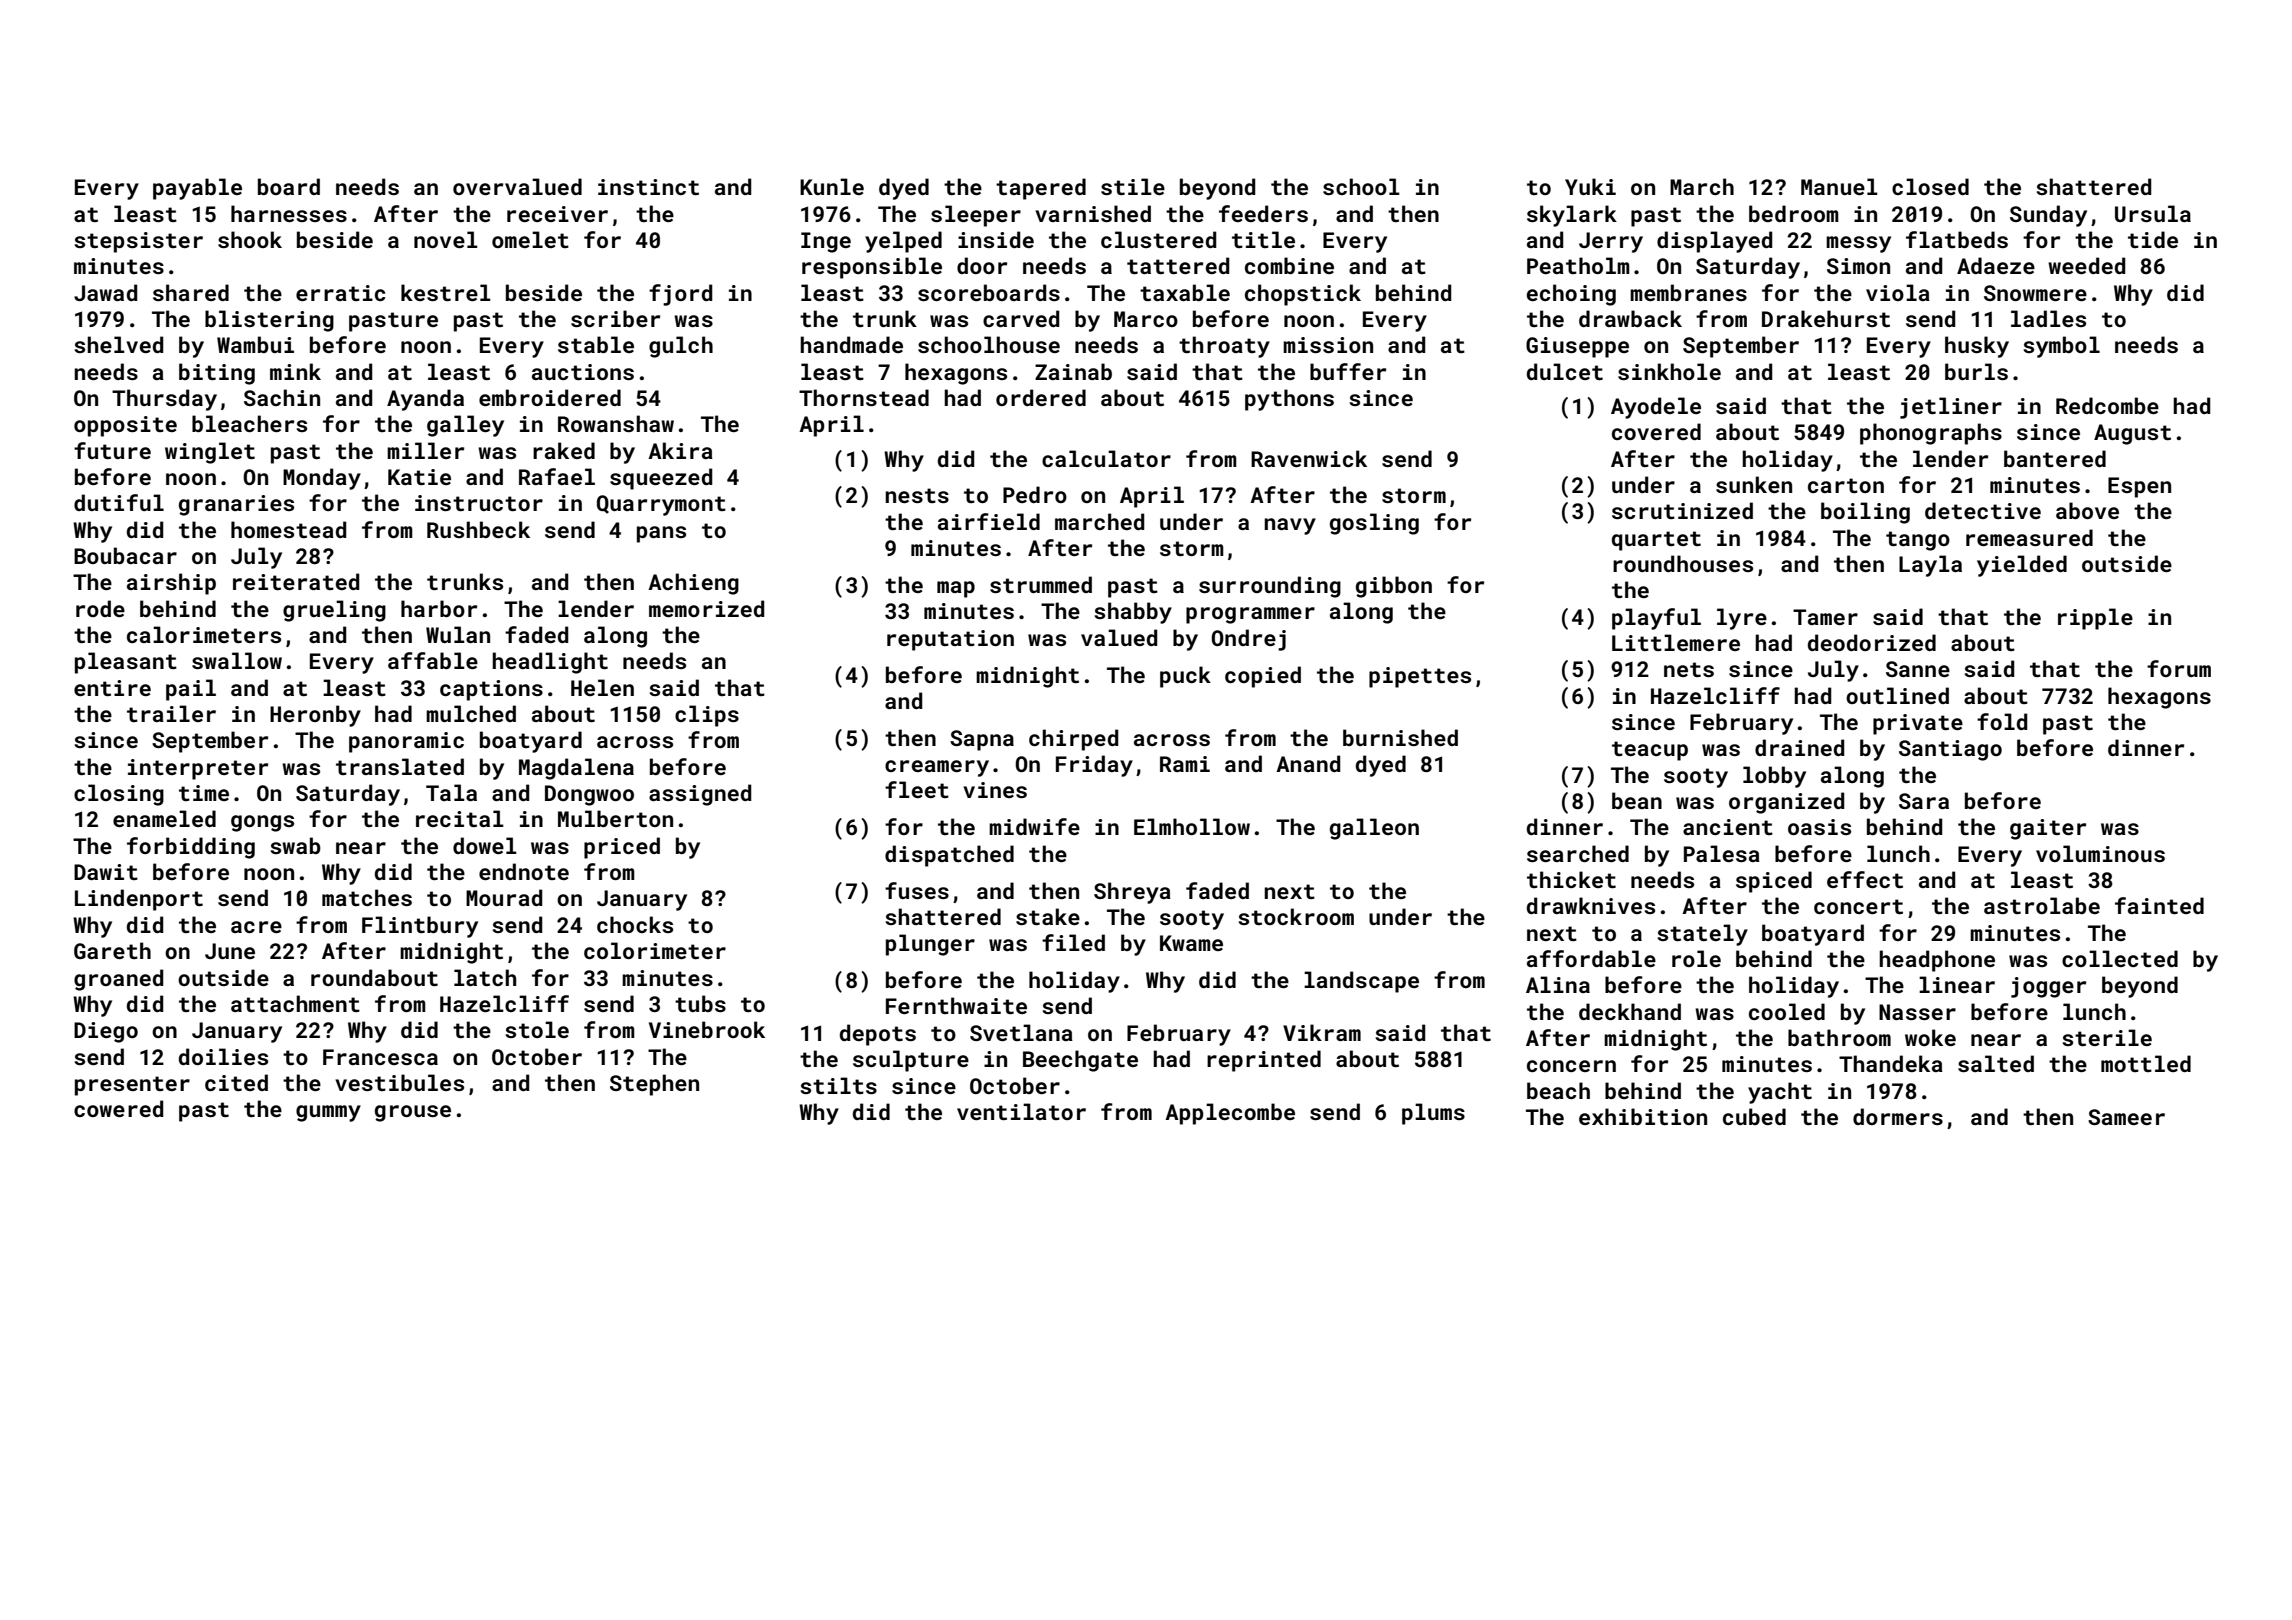 The height and width of the page is (1620, 2292). What do you see at coordinates (2132, 434) in the page?
I see `August` at bounding box center [2132, 434].
